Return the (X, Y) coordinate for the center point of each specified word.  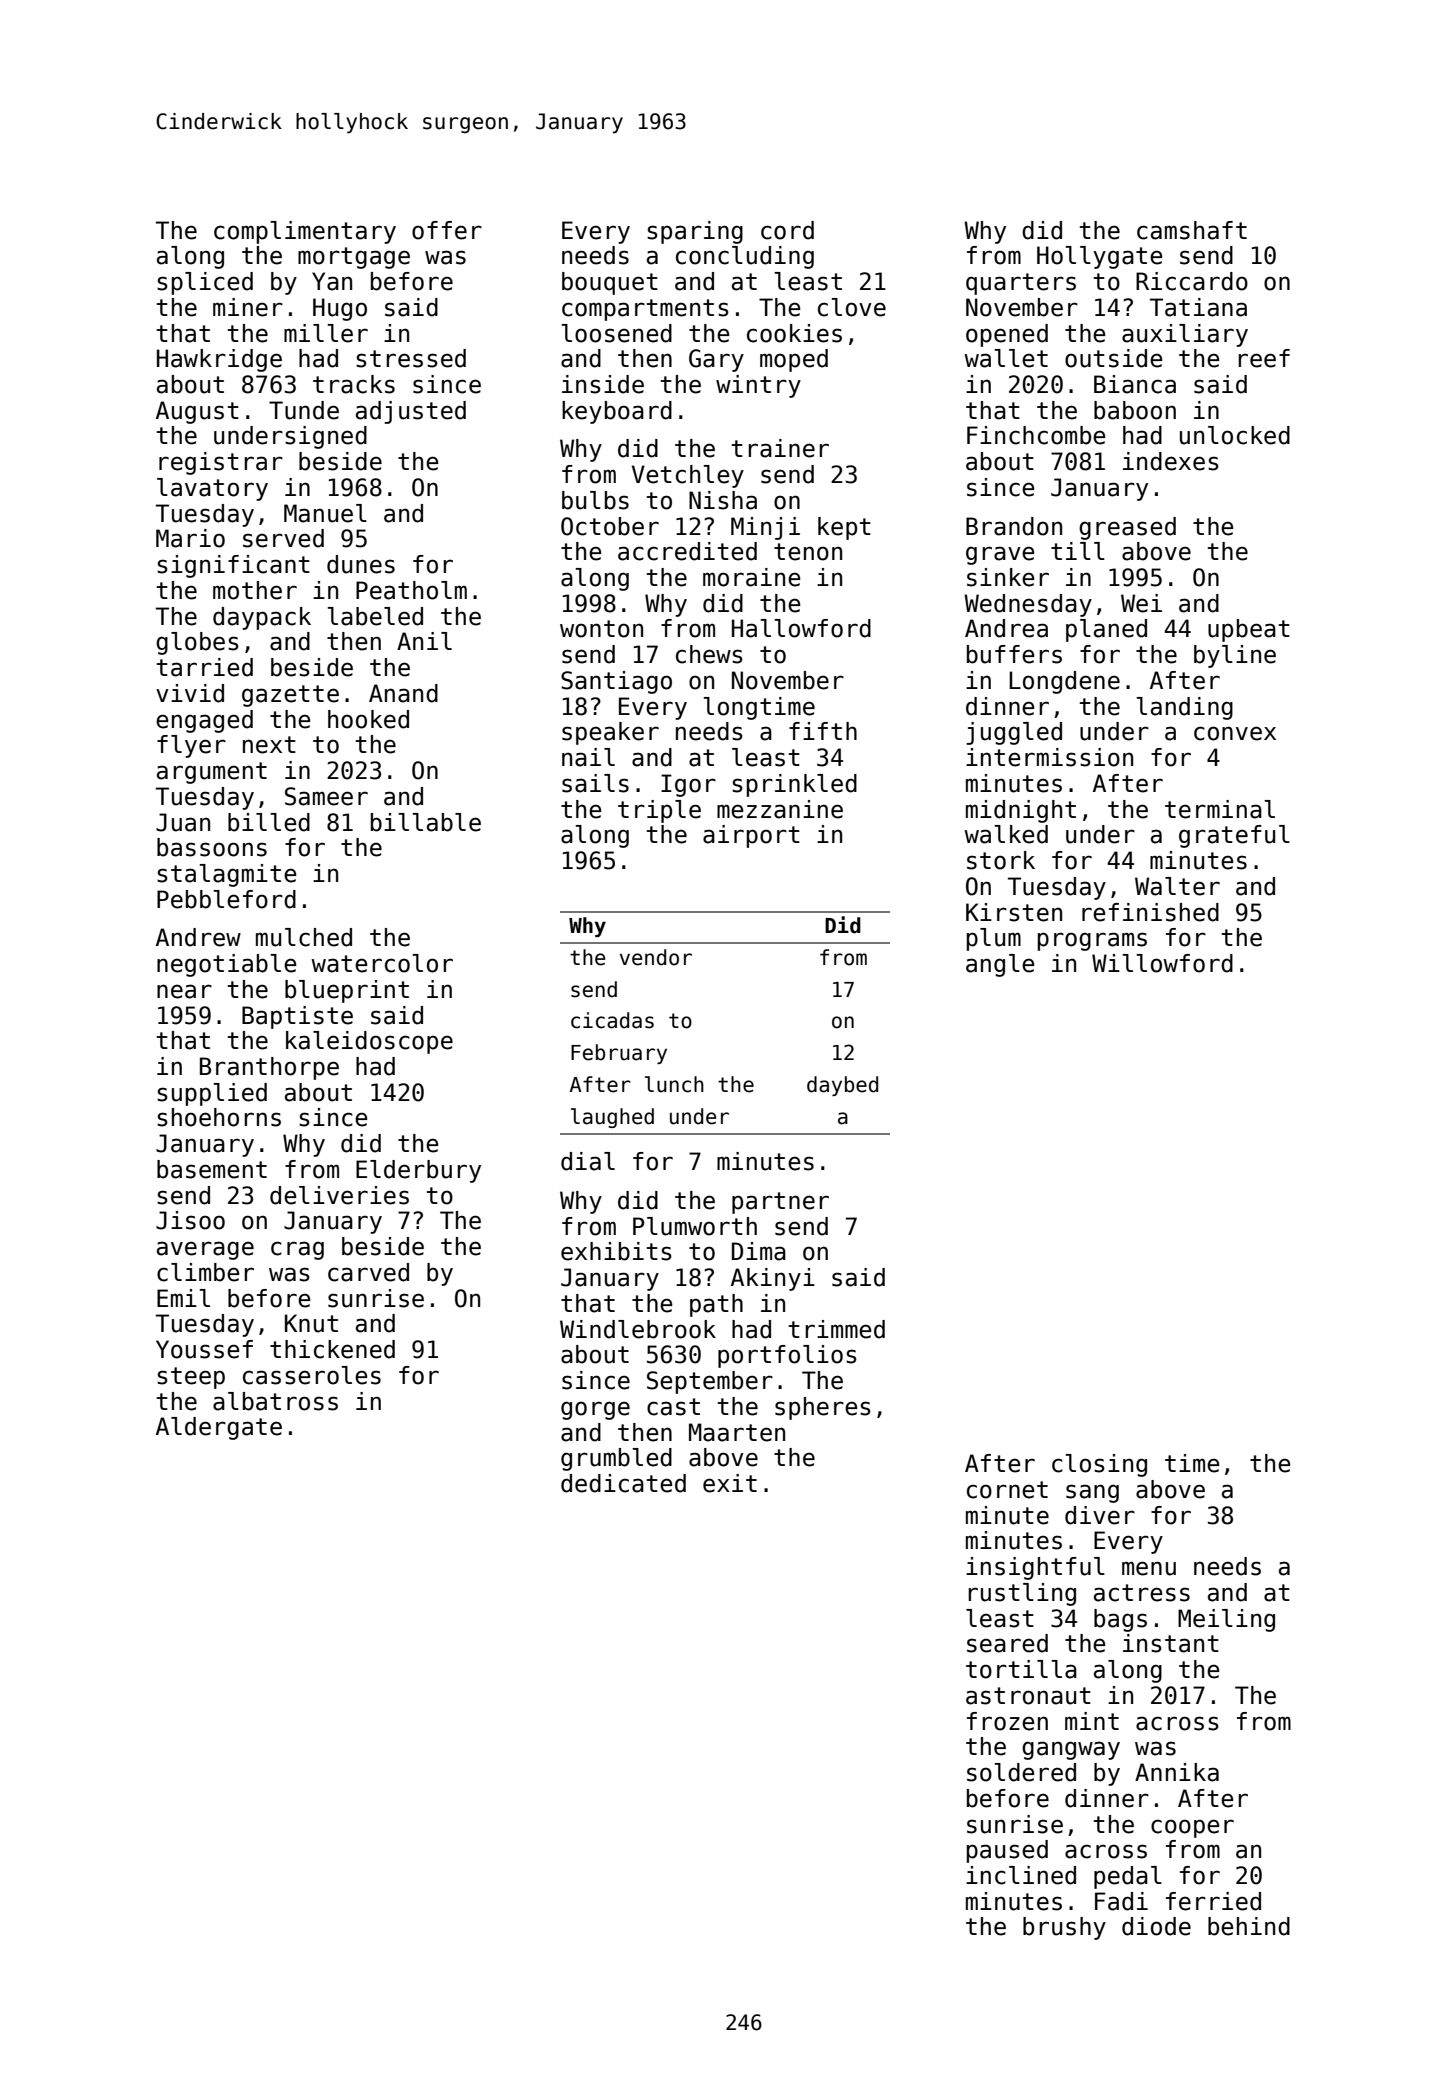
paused (1007, 1851)
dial (588, 1161)
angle (1000, 965)
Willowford (1162, 963)
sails (595, 783)
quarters (1021, 284)
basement (212, 1169)
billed (269, 822)
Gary (716, 360)
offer (447, 230)
